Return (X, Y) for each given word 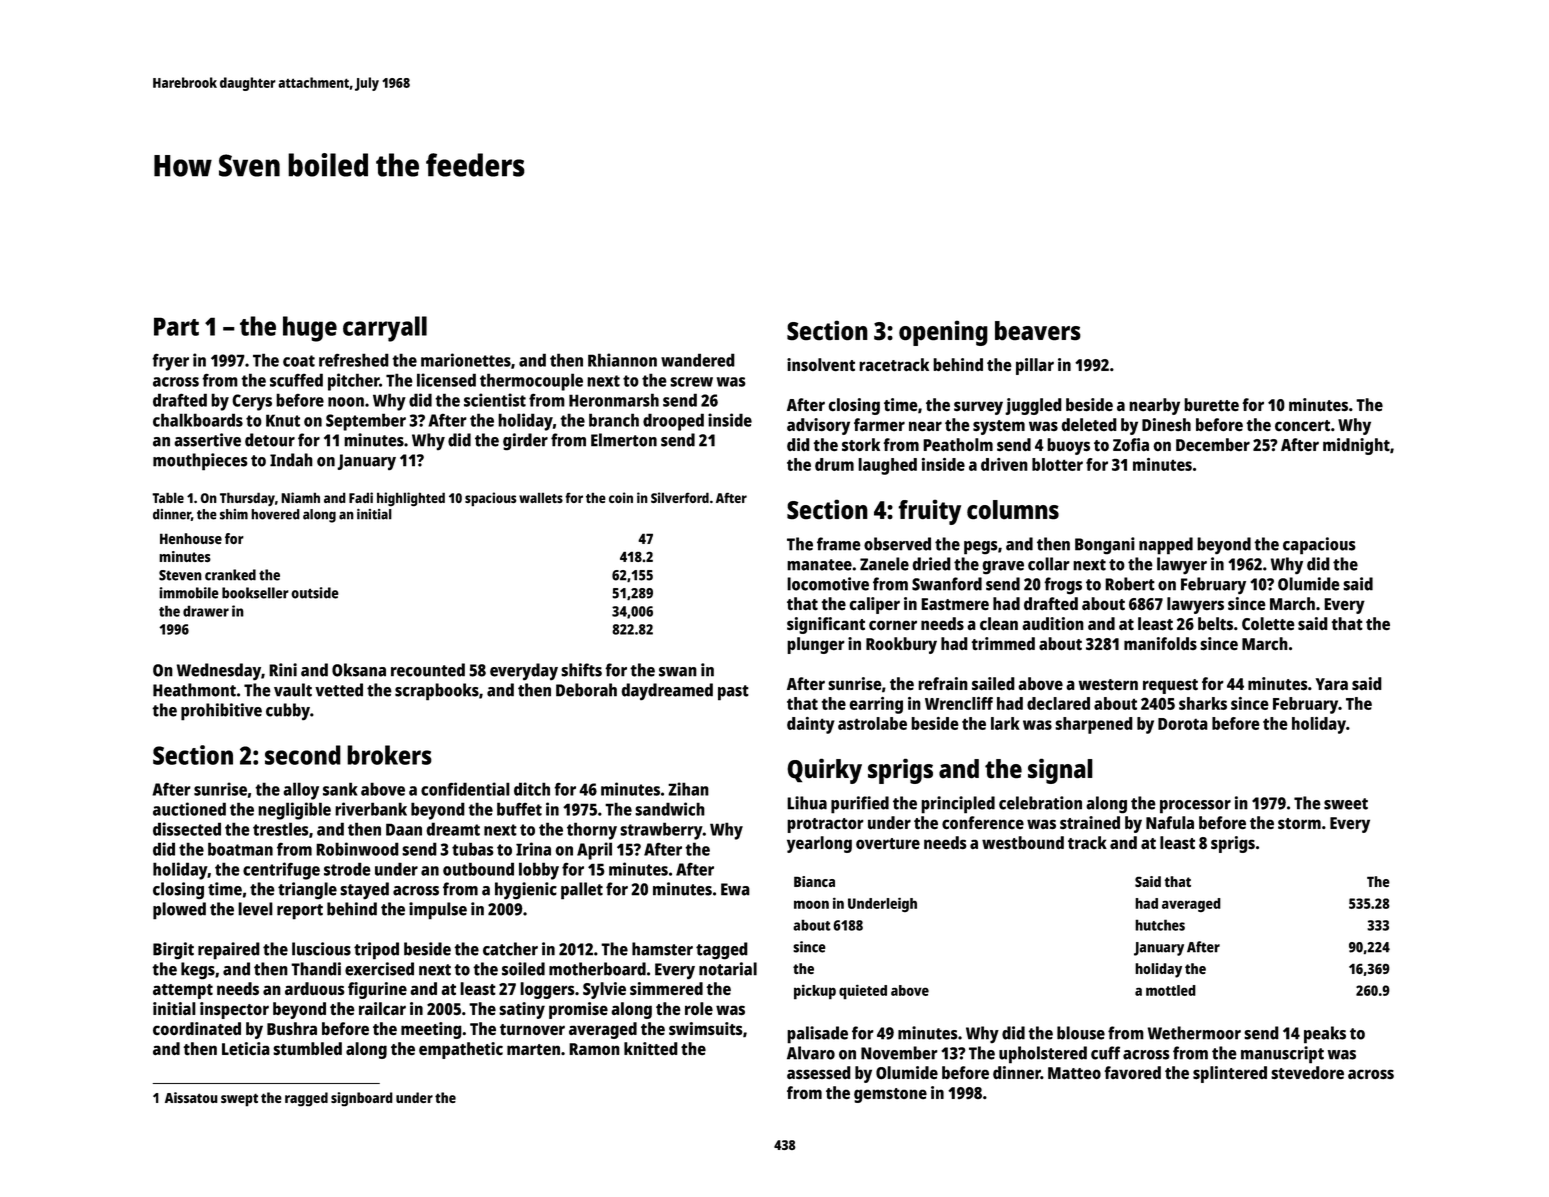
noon (346, 402)
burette (1211, 405)
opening (943, 333)
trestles (281, 829)
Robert (1130, 584)
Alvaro (811, 1053)
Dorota (1183, 724)
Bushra (292, 1028)
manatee (819, 565)
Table (168, 497)
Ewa (735, 889)
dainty (811, 725)
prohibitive (221, 712)
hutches (1160, 925)
